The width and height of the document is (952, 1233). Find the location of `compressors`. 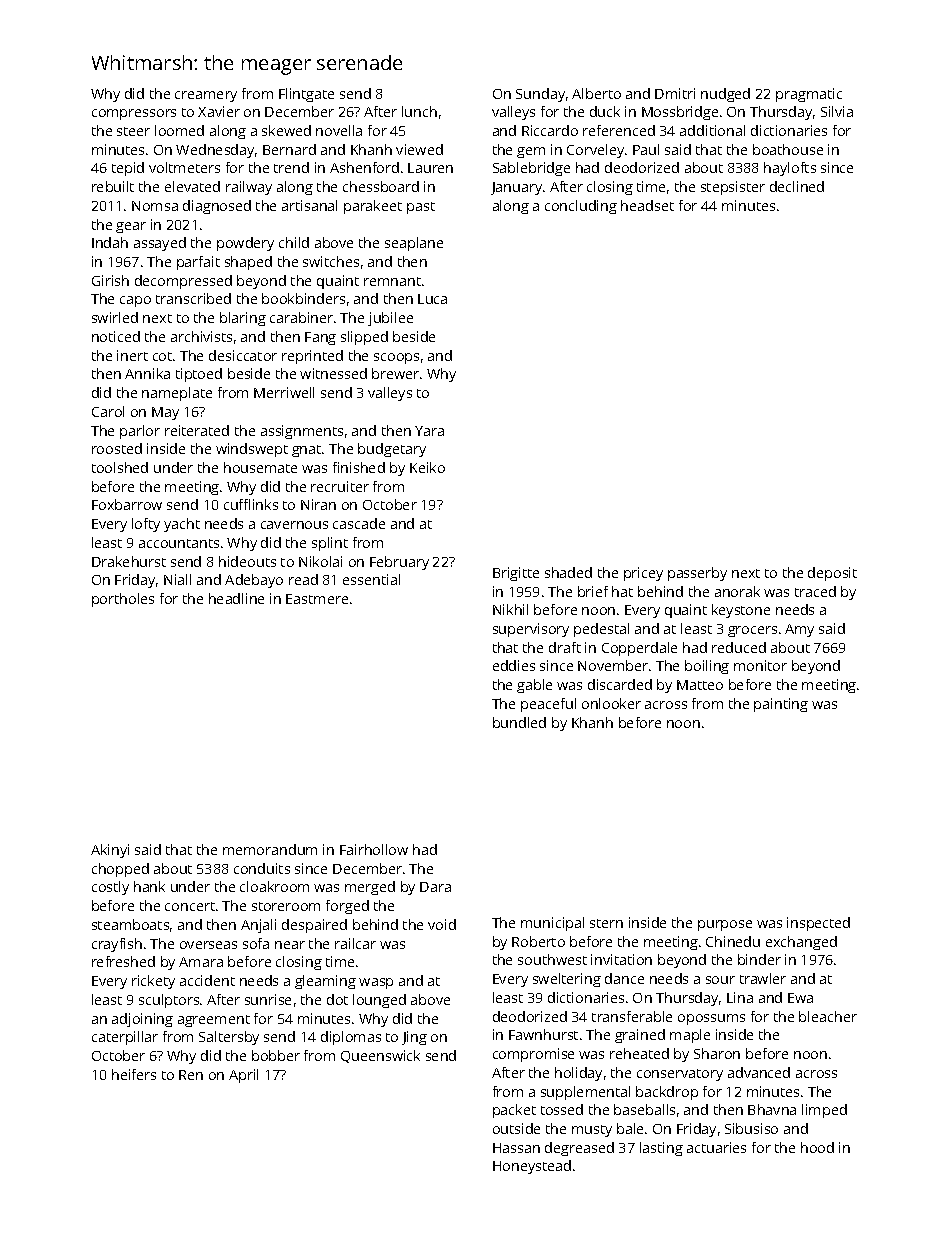

compressors is located at coordinates (134, 114).
